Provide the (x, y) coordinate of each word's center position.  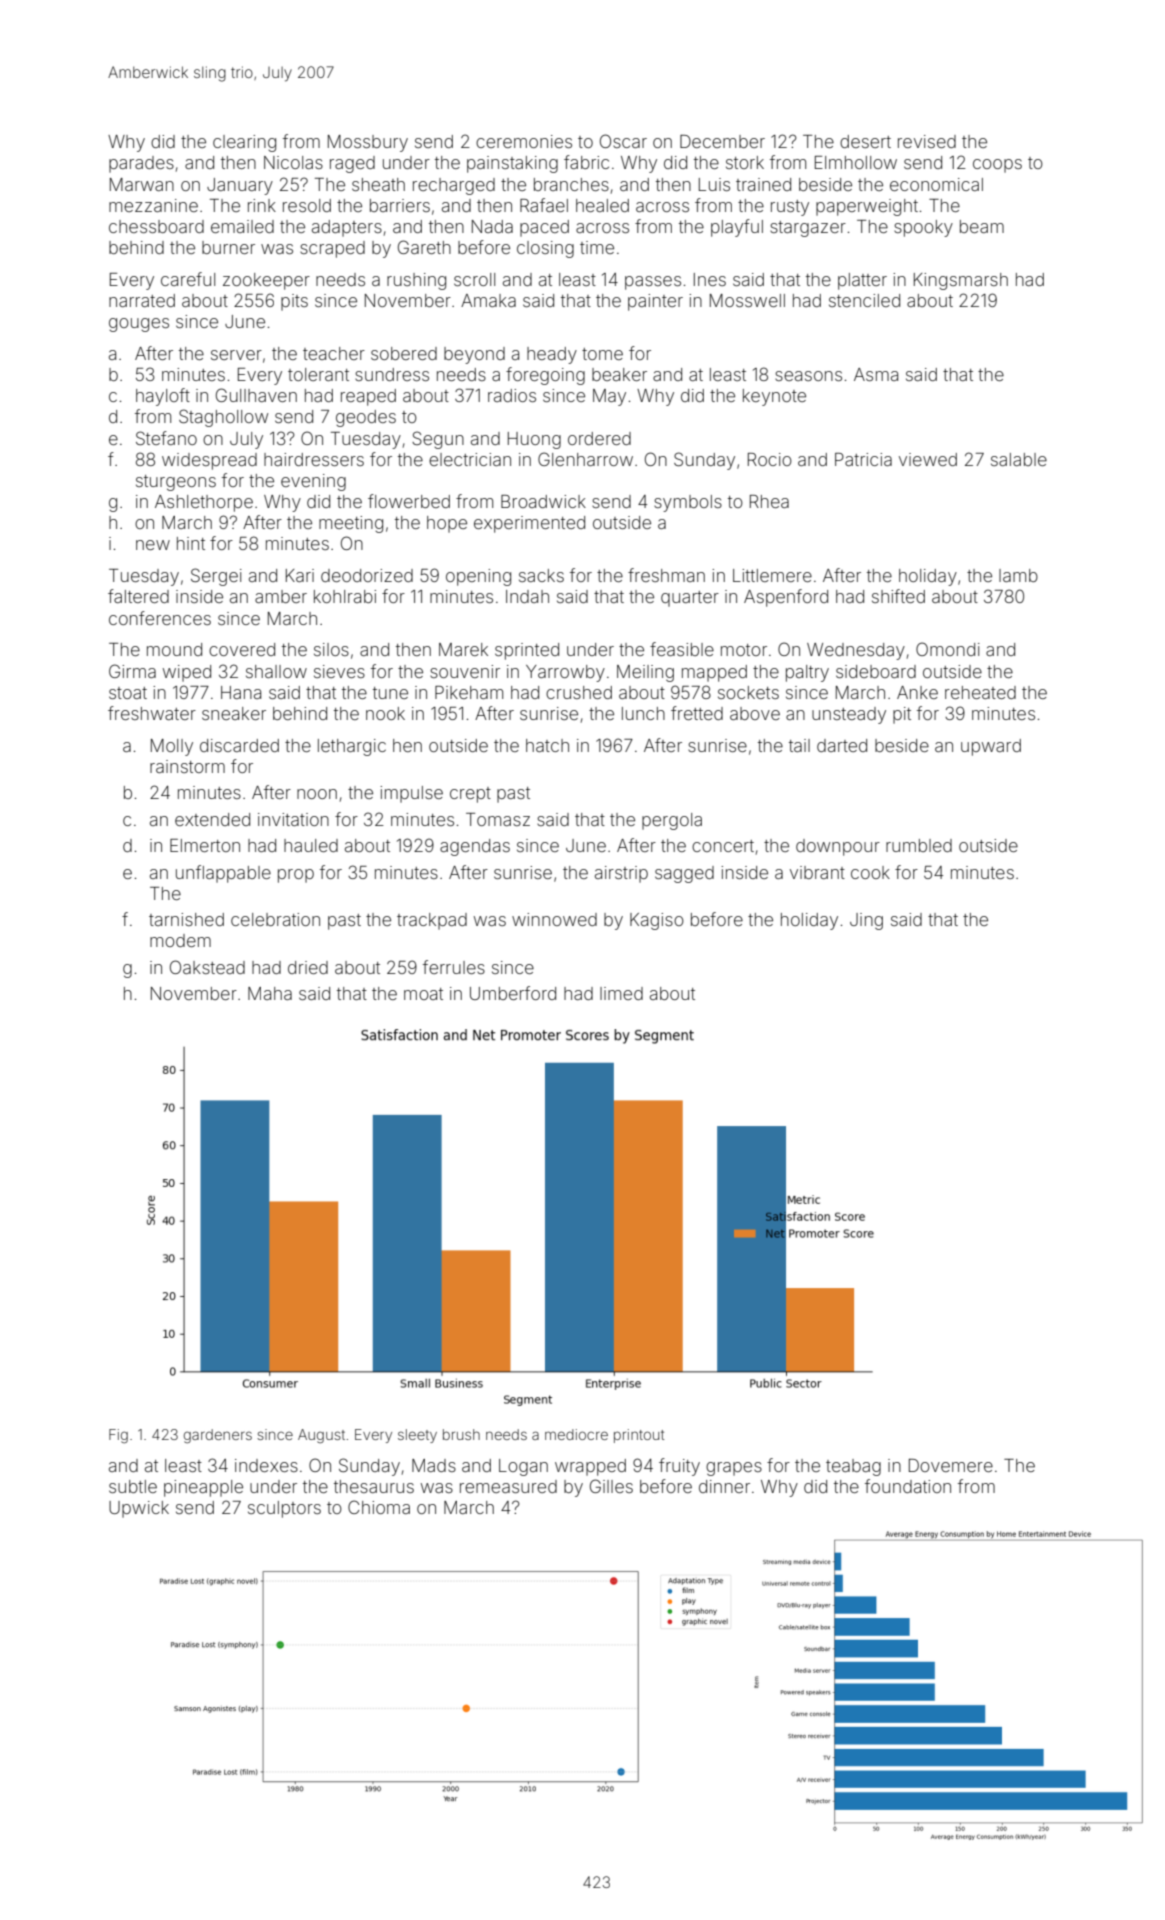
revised (927, 141)
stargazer (808, 229)
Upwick (139, 1509)
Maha (270, 993)
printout (639, 1436)
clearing (244, 143)
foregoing (545, 376)
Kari (300, 575)
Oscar (623, 141)
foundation (908, 1486)
